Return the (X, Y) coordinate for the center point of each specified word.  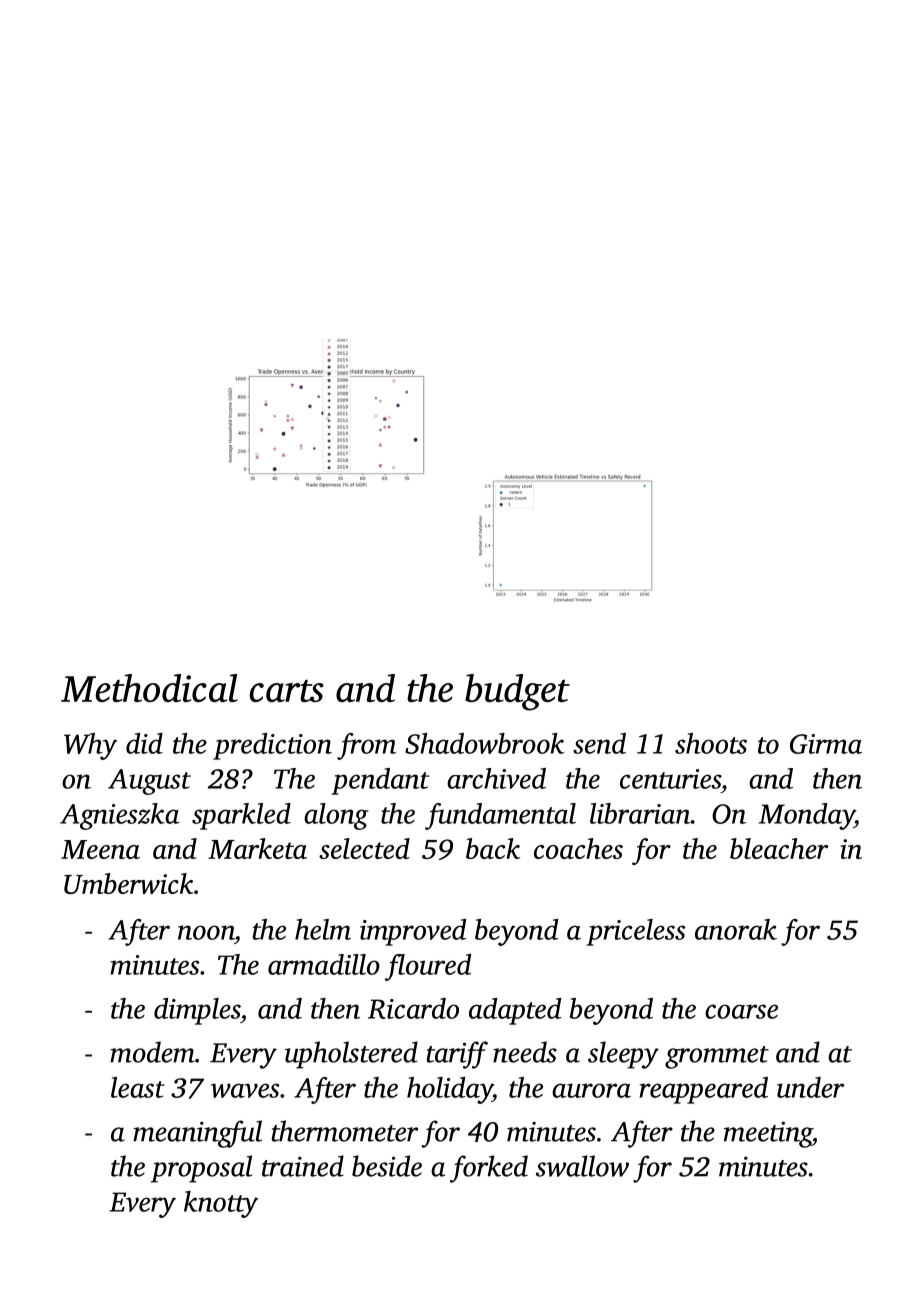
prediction (272, 746)
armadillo (324, 964)
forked (489, 1169)
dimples (197, 1011)
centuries (670, 779)
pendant (380, 781)
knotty (221, 1204)
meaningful (197, 1134)
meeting (768, 1134)
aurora (591, 1090)
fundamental (500, 816)
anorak (736, 929)
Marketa (257, 848)
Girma (826, 744)
